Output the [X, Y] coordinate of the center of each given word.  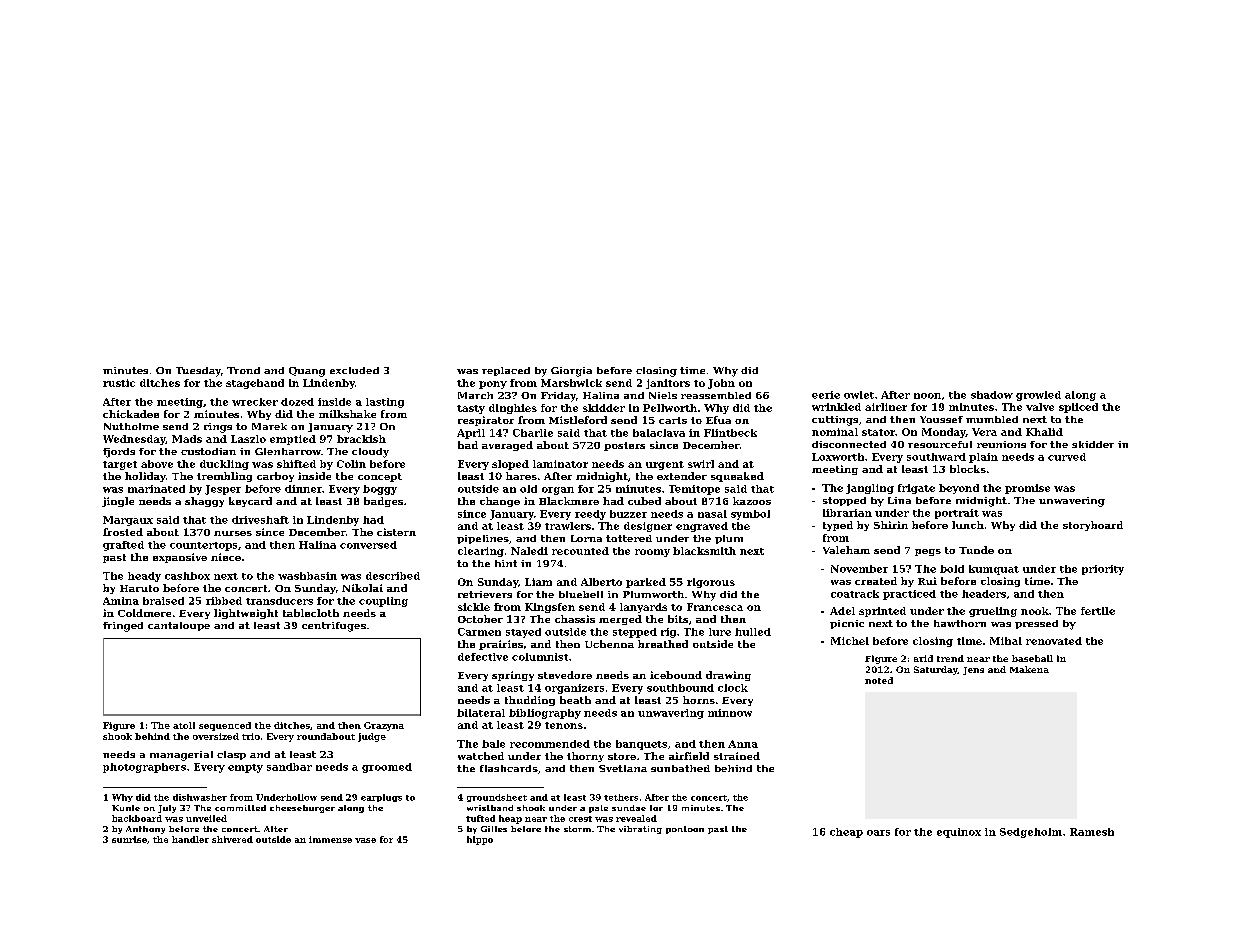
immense [330, 839]
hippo [480, 840]
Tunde [976, 550]
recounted [580, 551]
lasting [385, 403]
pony [493, 385]
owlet [859, 395]
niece [226, 557]
